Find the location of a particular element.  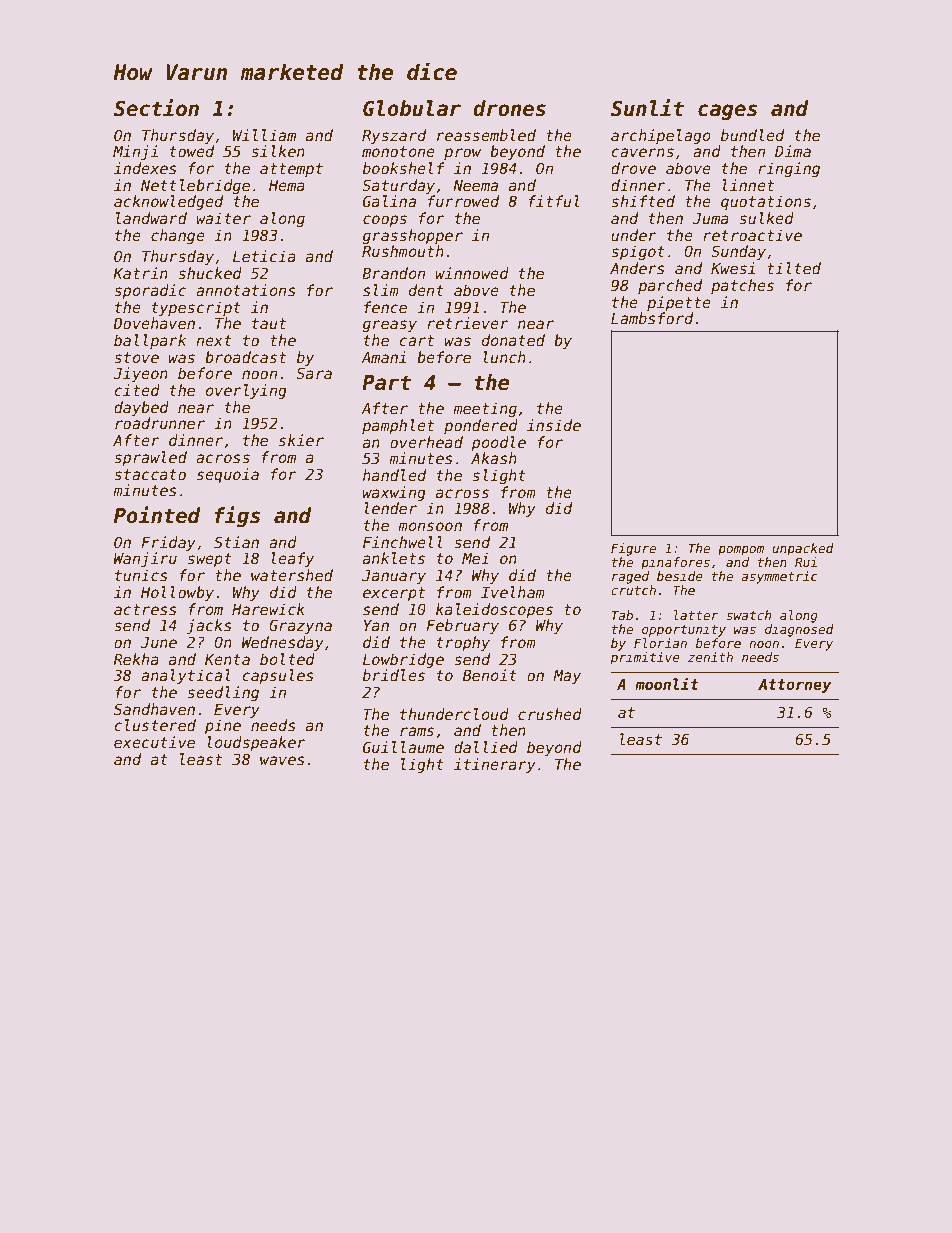

attempt is located at coordinates (291, 170).
